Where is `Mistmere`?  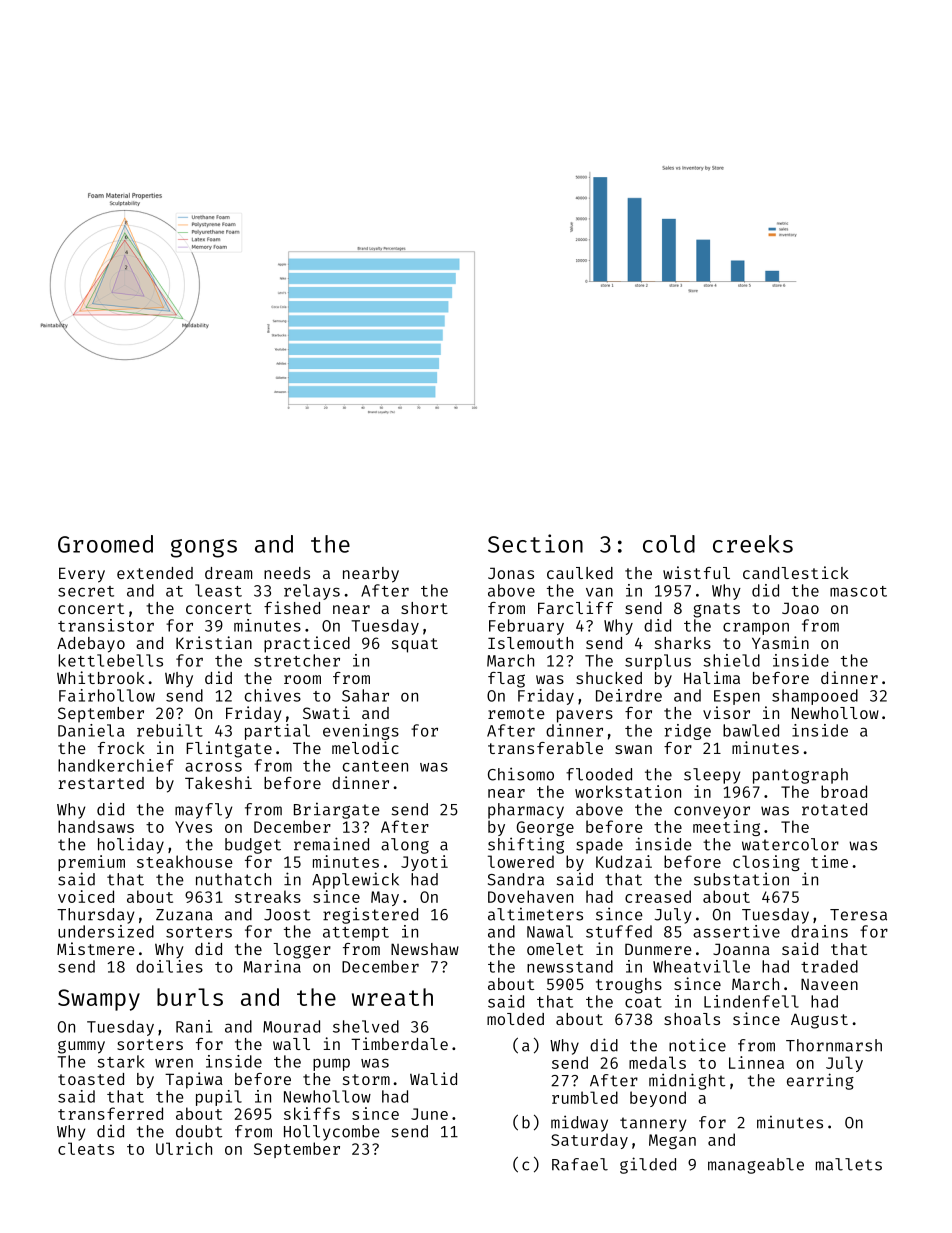 Mistmere is located at coordinates (96, 948).
